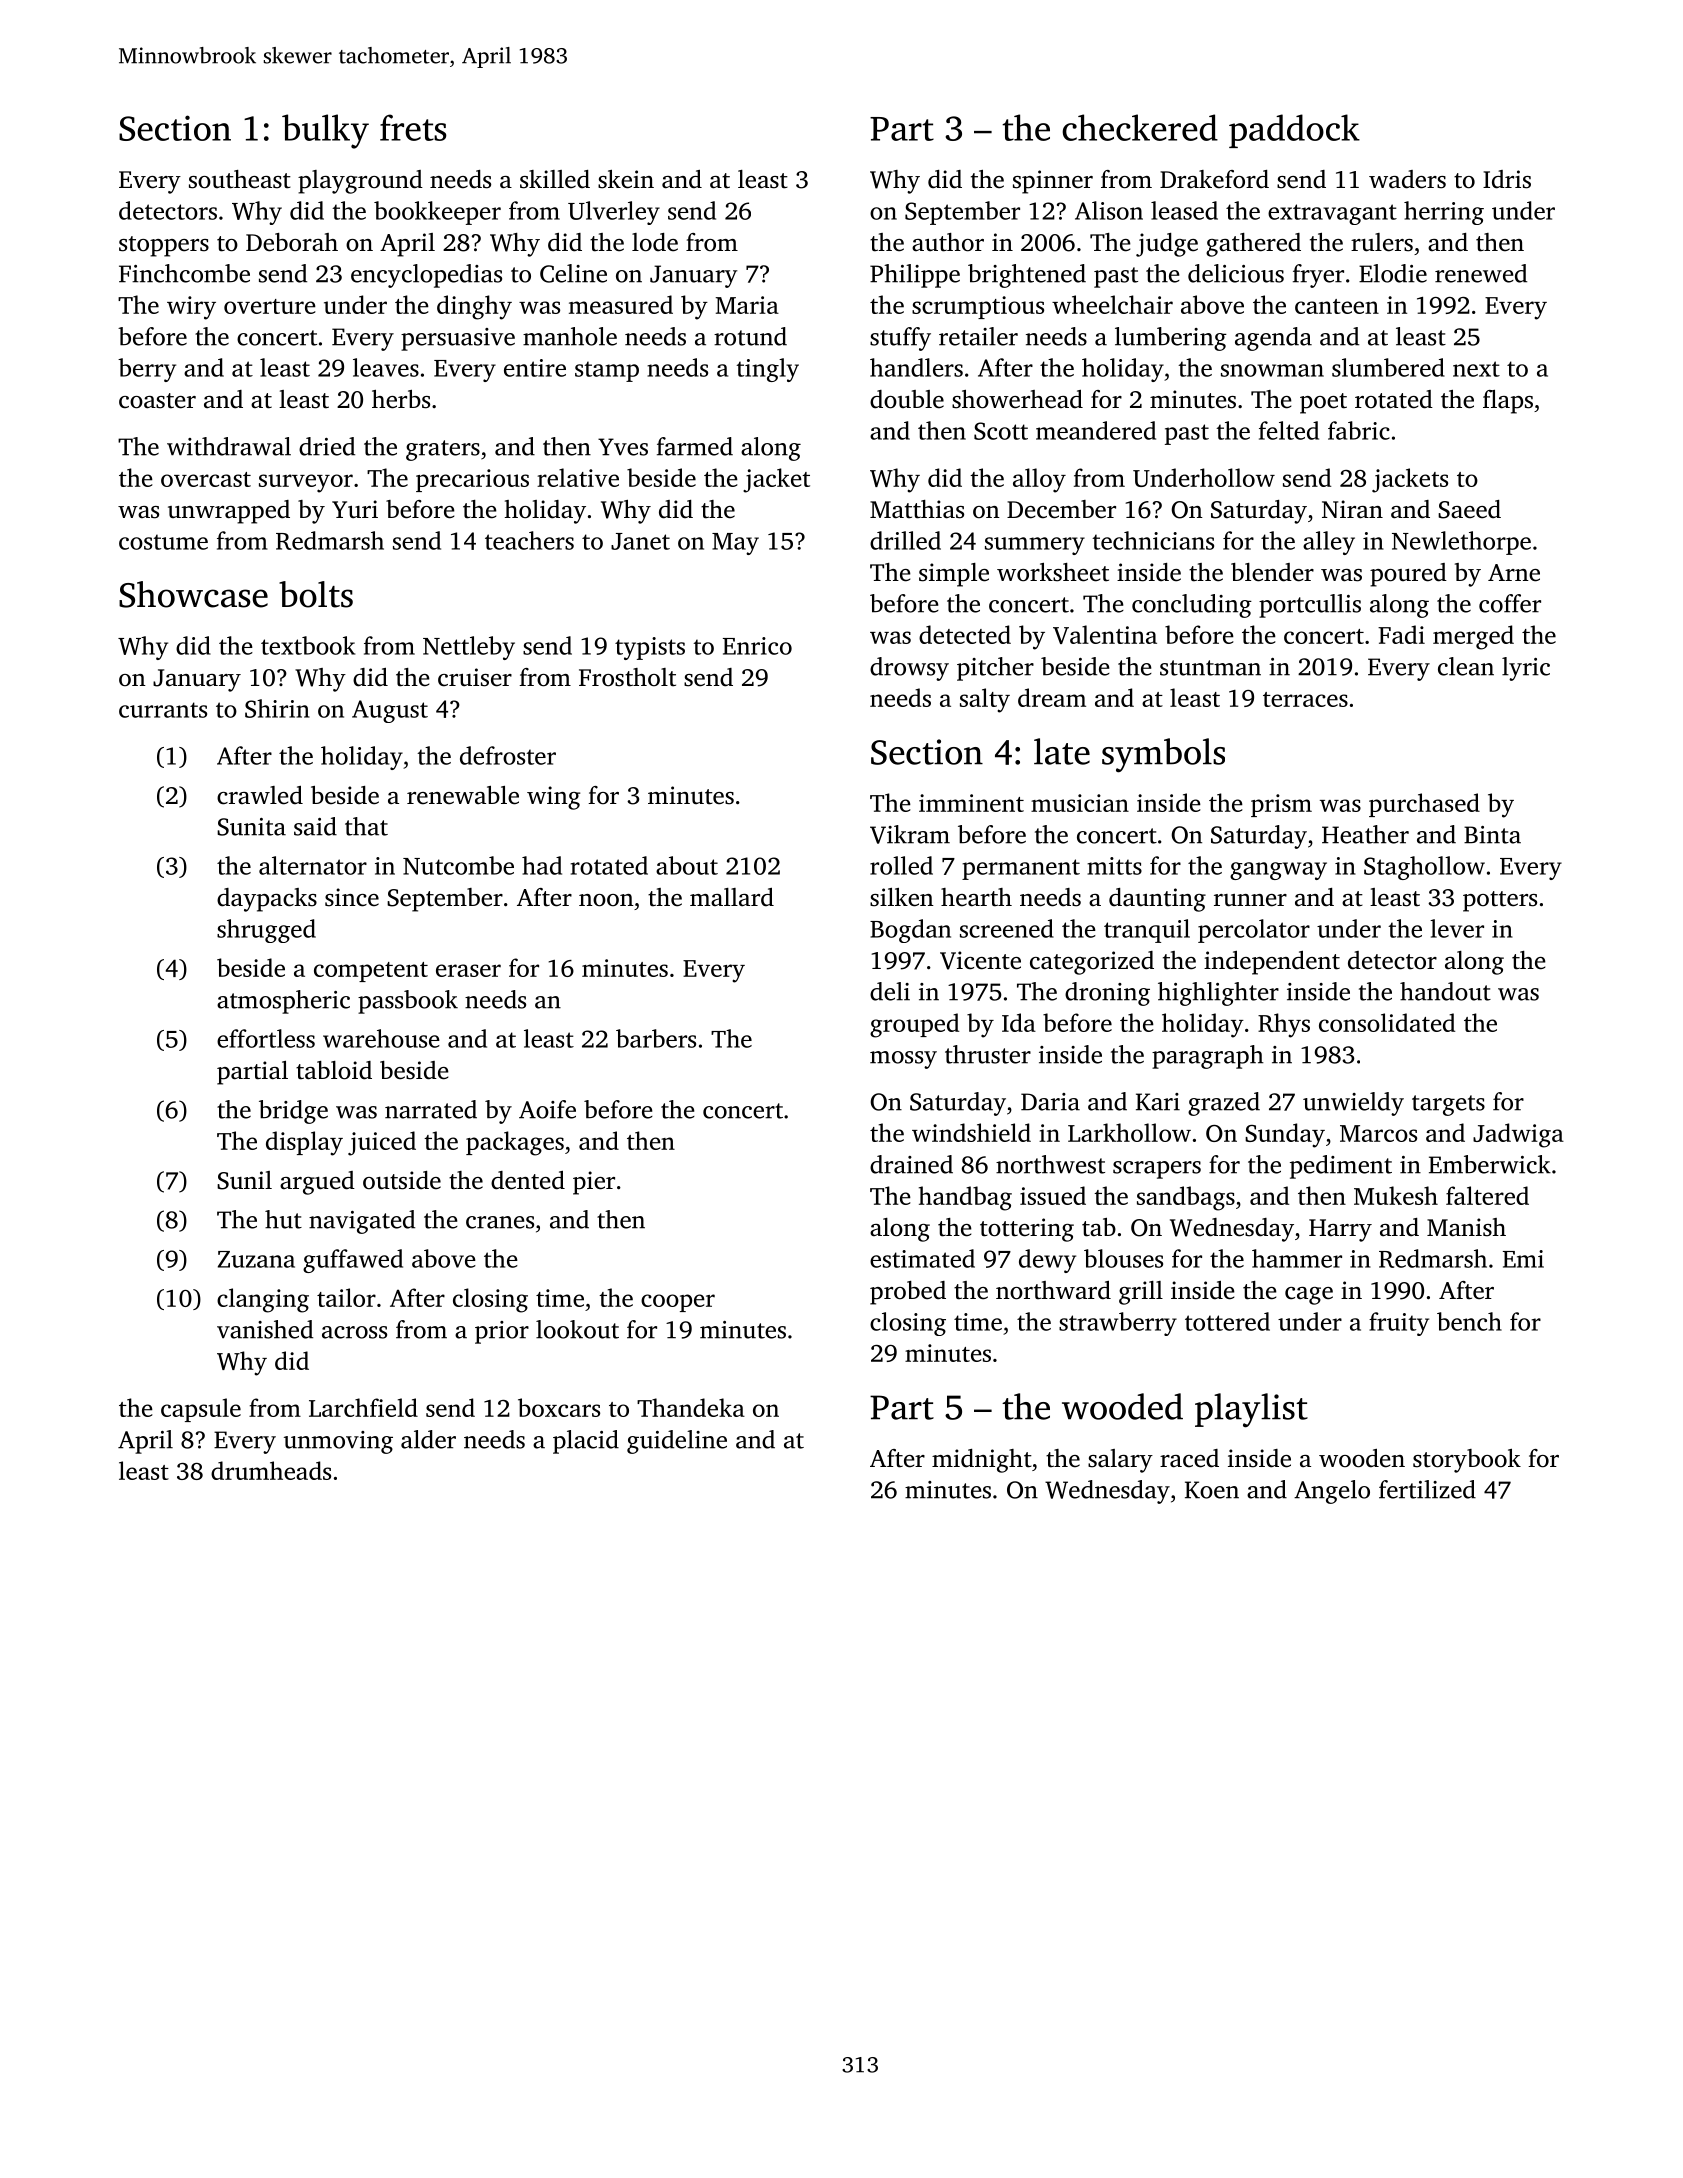 The image size is (1683, 2178). Describe the element at coordinates (971, 803) in the screenshot. I see `imminent` at that location.
